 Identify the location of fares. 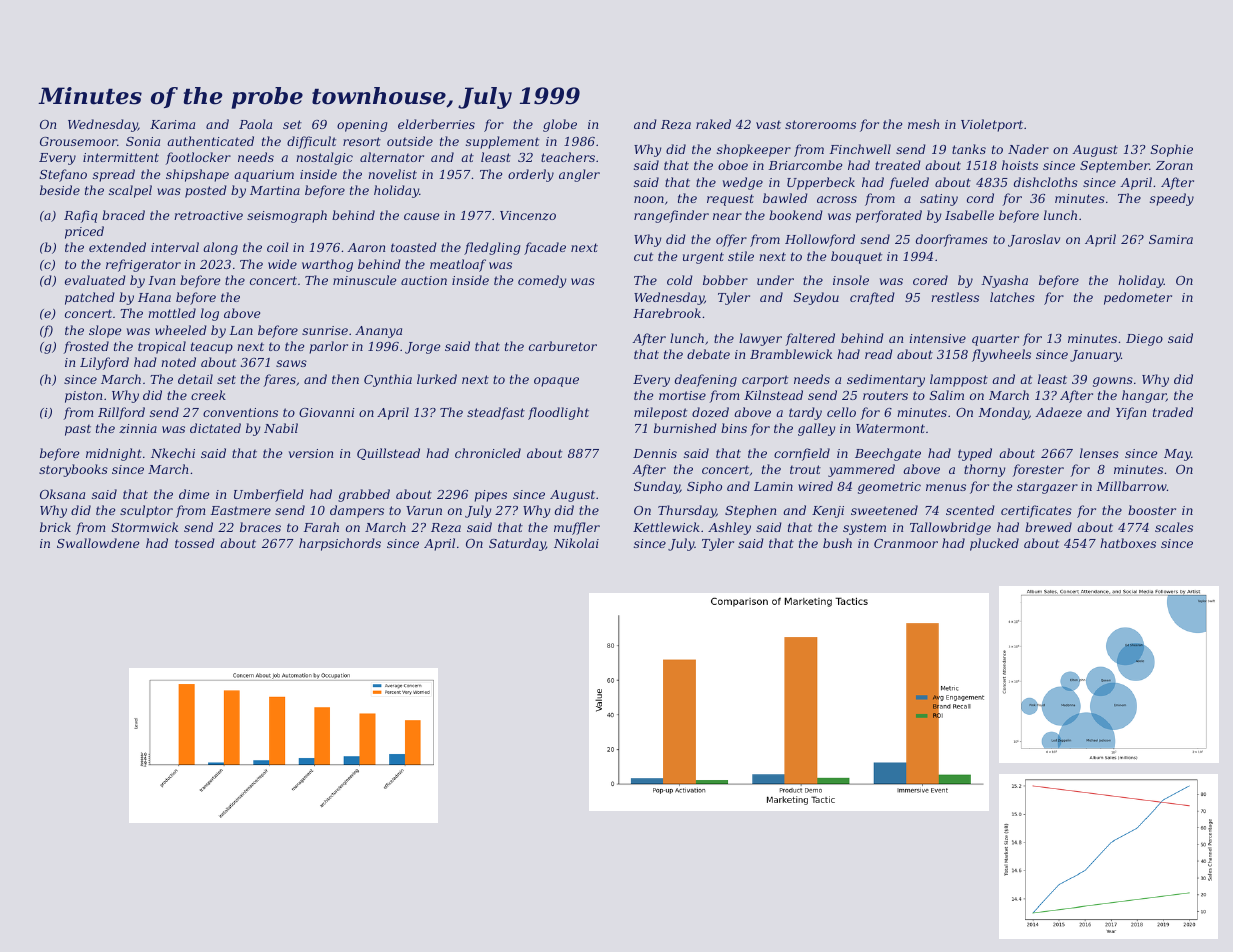
(279, 380).
